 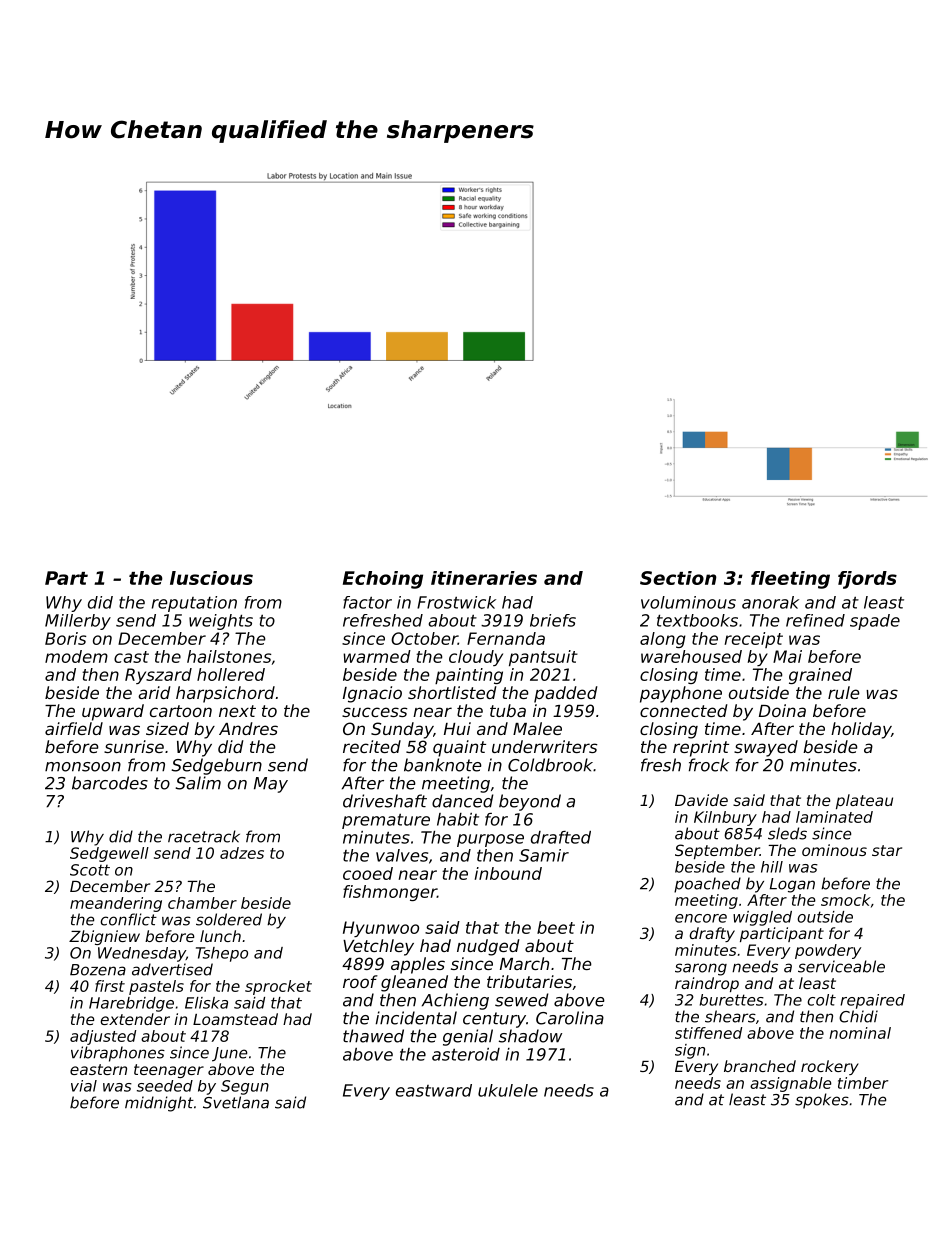 What do you see at coordinates (822, 1101) in the document?
I see `spokes` at bounding box center [822, 1101].
